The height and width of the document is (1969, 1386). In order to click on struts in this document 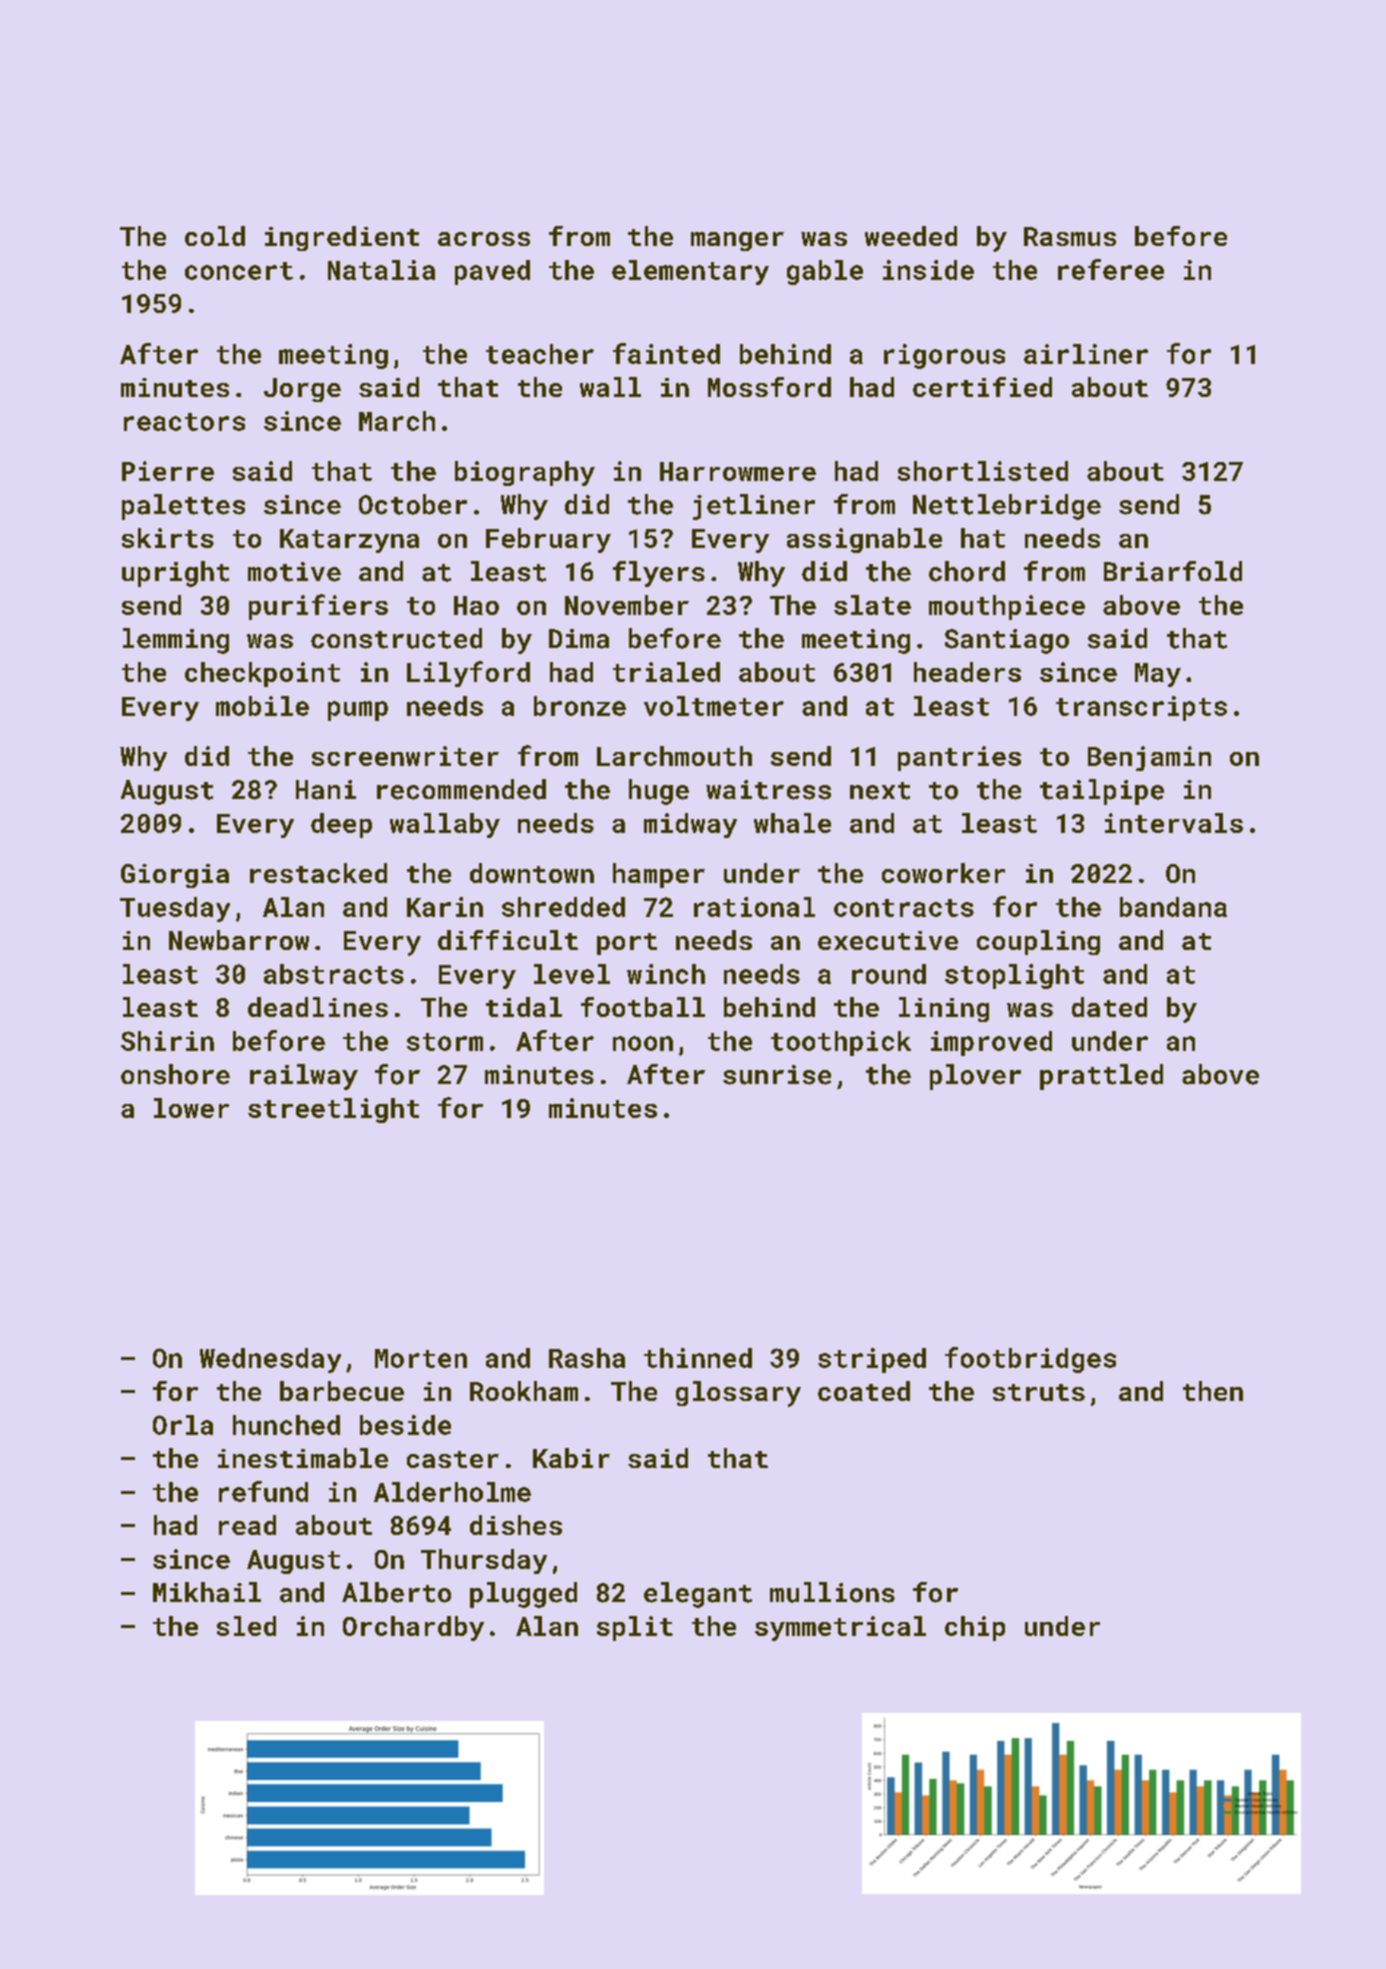, I will do `click(1039, 1392)`.
